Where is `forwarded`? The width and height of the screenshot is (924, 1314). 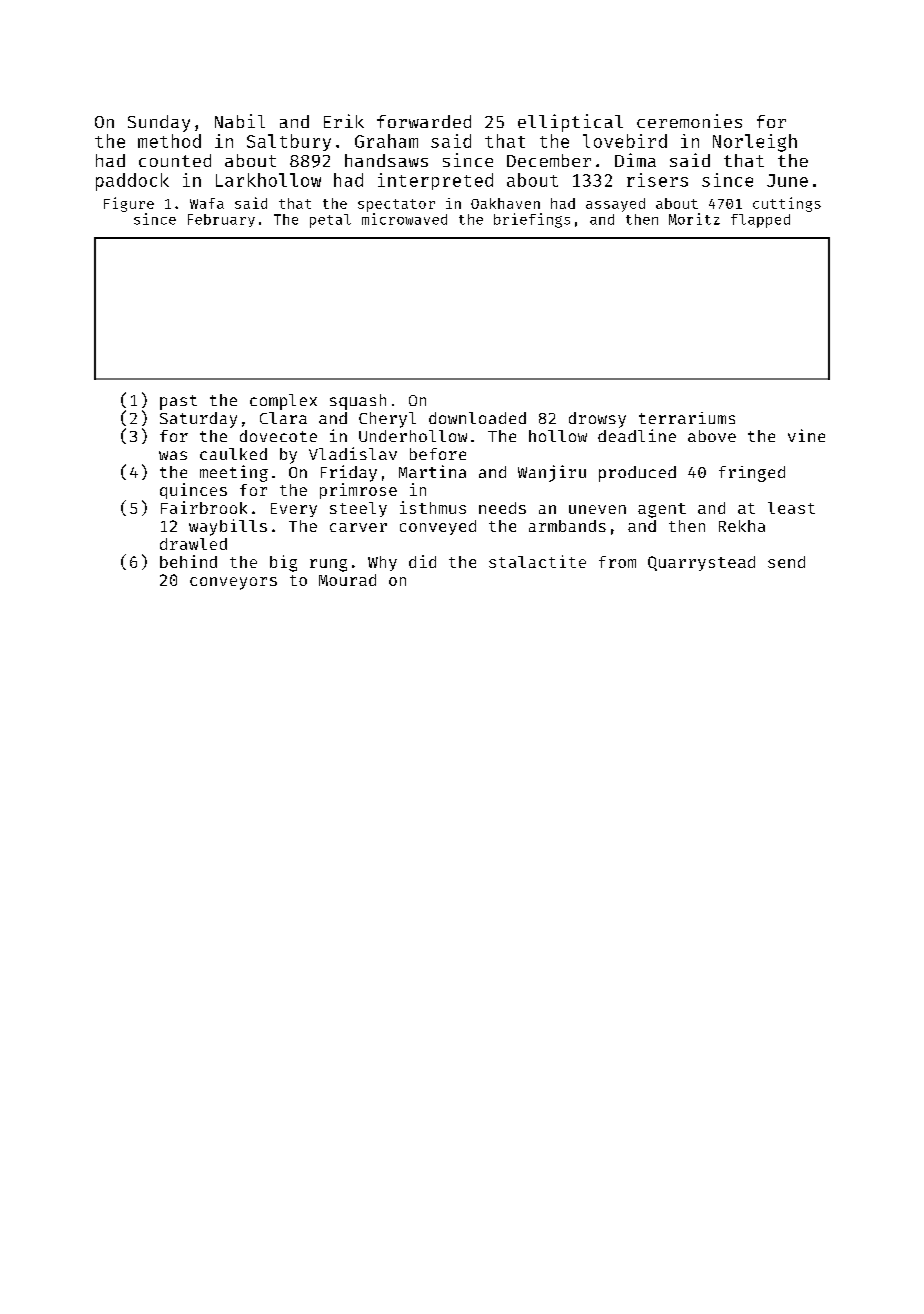
forwarded is located at coordinates (424, 121).
